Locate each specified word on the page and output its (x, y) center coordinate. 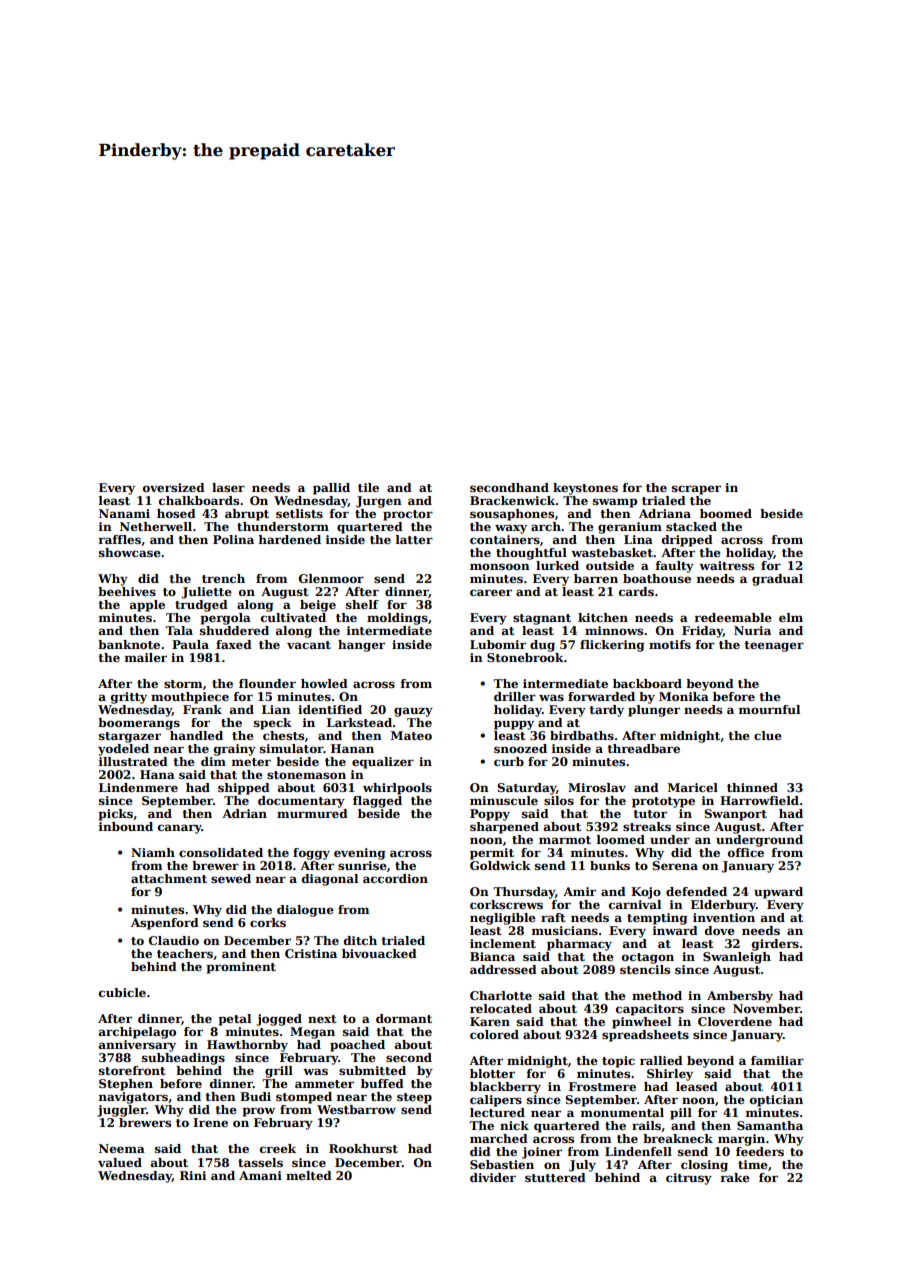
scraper (696, 490)
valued (120, 1162)
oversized (174, 487)
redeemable (733, 617)
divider (493, 1177)
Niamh (153, 852)
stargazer (130, 737)
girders (775, 945)
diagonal (330, 880)
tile (368, 487)
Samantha (770, 1125)
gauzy (413, 712)
